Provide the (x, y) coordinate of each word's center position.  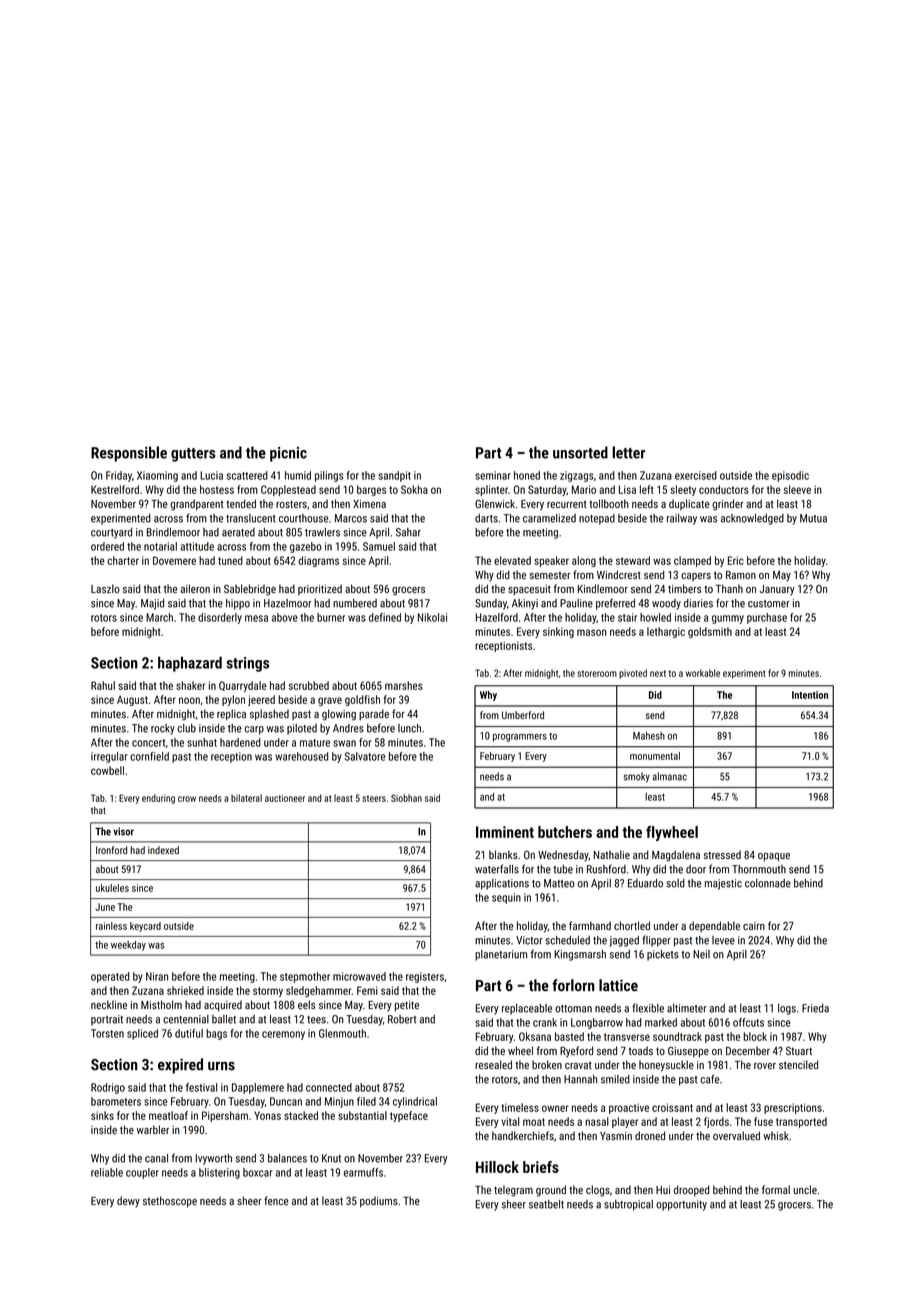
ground (551, 1191)
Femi (367, 990)
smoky (637, 777)
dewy (128, 1201)
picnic (288, 454)
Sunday (491, 604)
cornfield (149, 756)
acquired (223, 1005)
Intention (810, 695)
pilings (329, 476)
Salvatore (365, 756)
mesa (256, 618)
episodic (790, 476)
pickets (663, 955)
